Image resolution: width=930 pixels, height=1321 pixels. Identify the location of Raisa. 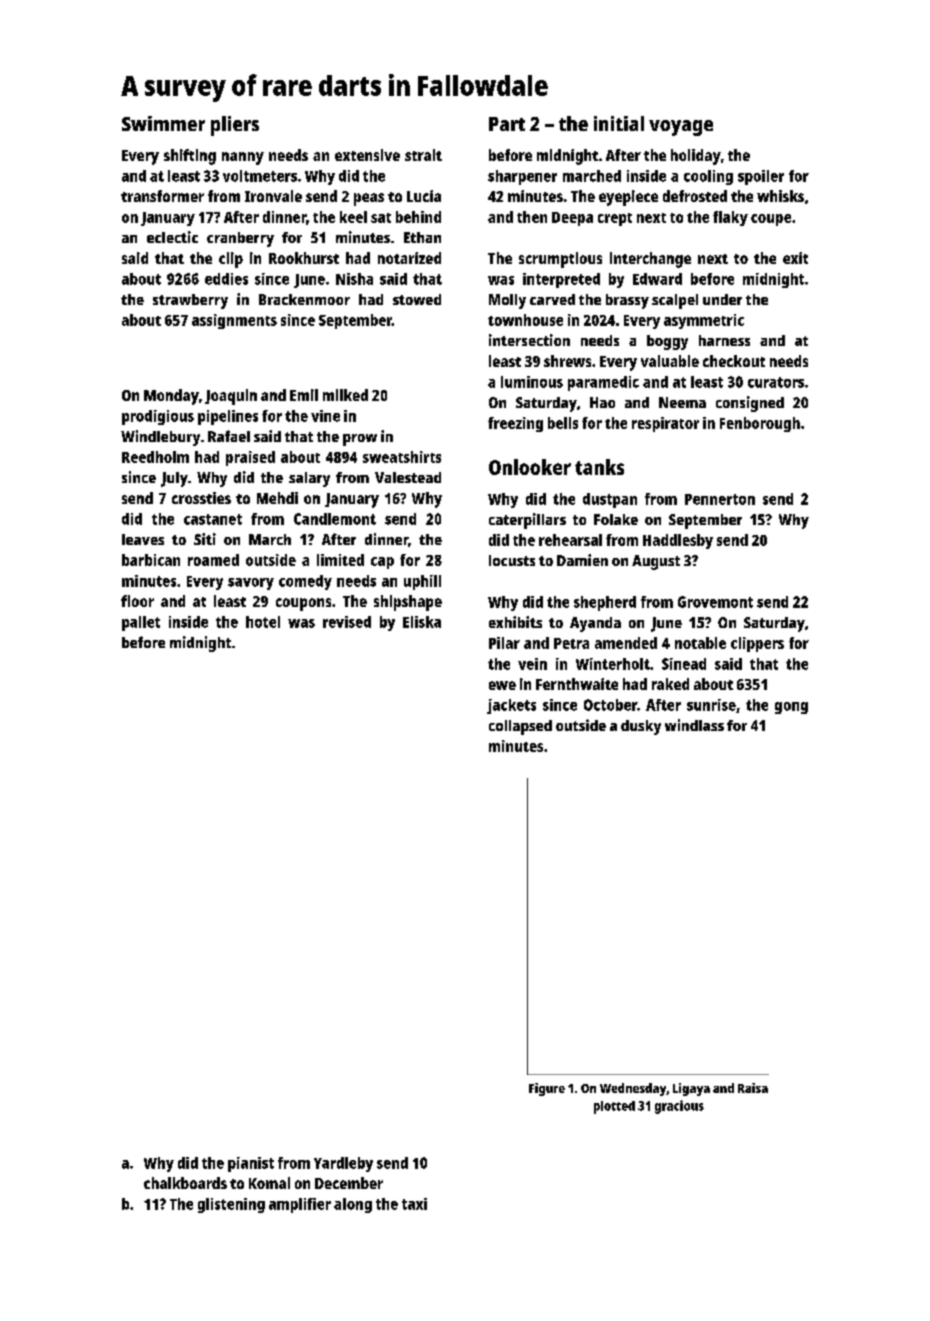
(753, 1088).
